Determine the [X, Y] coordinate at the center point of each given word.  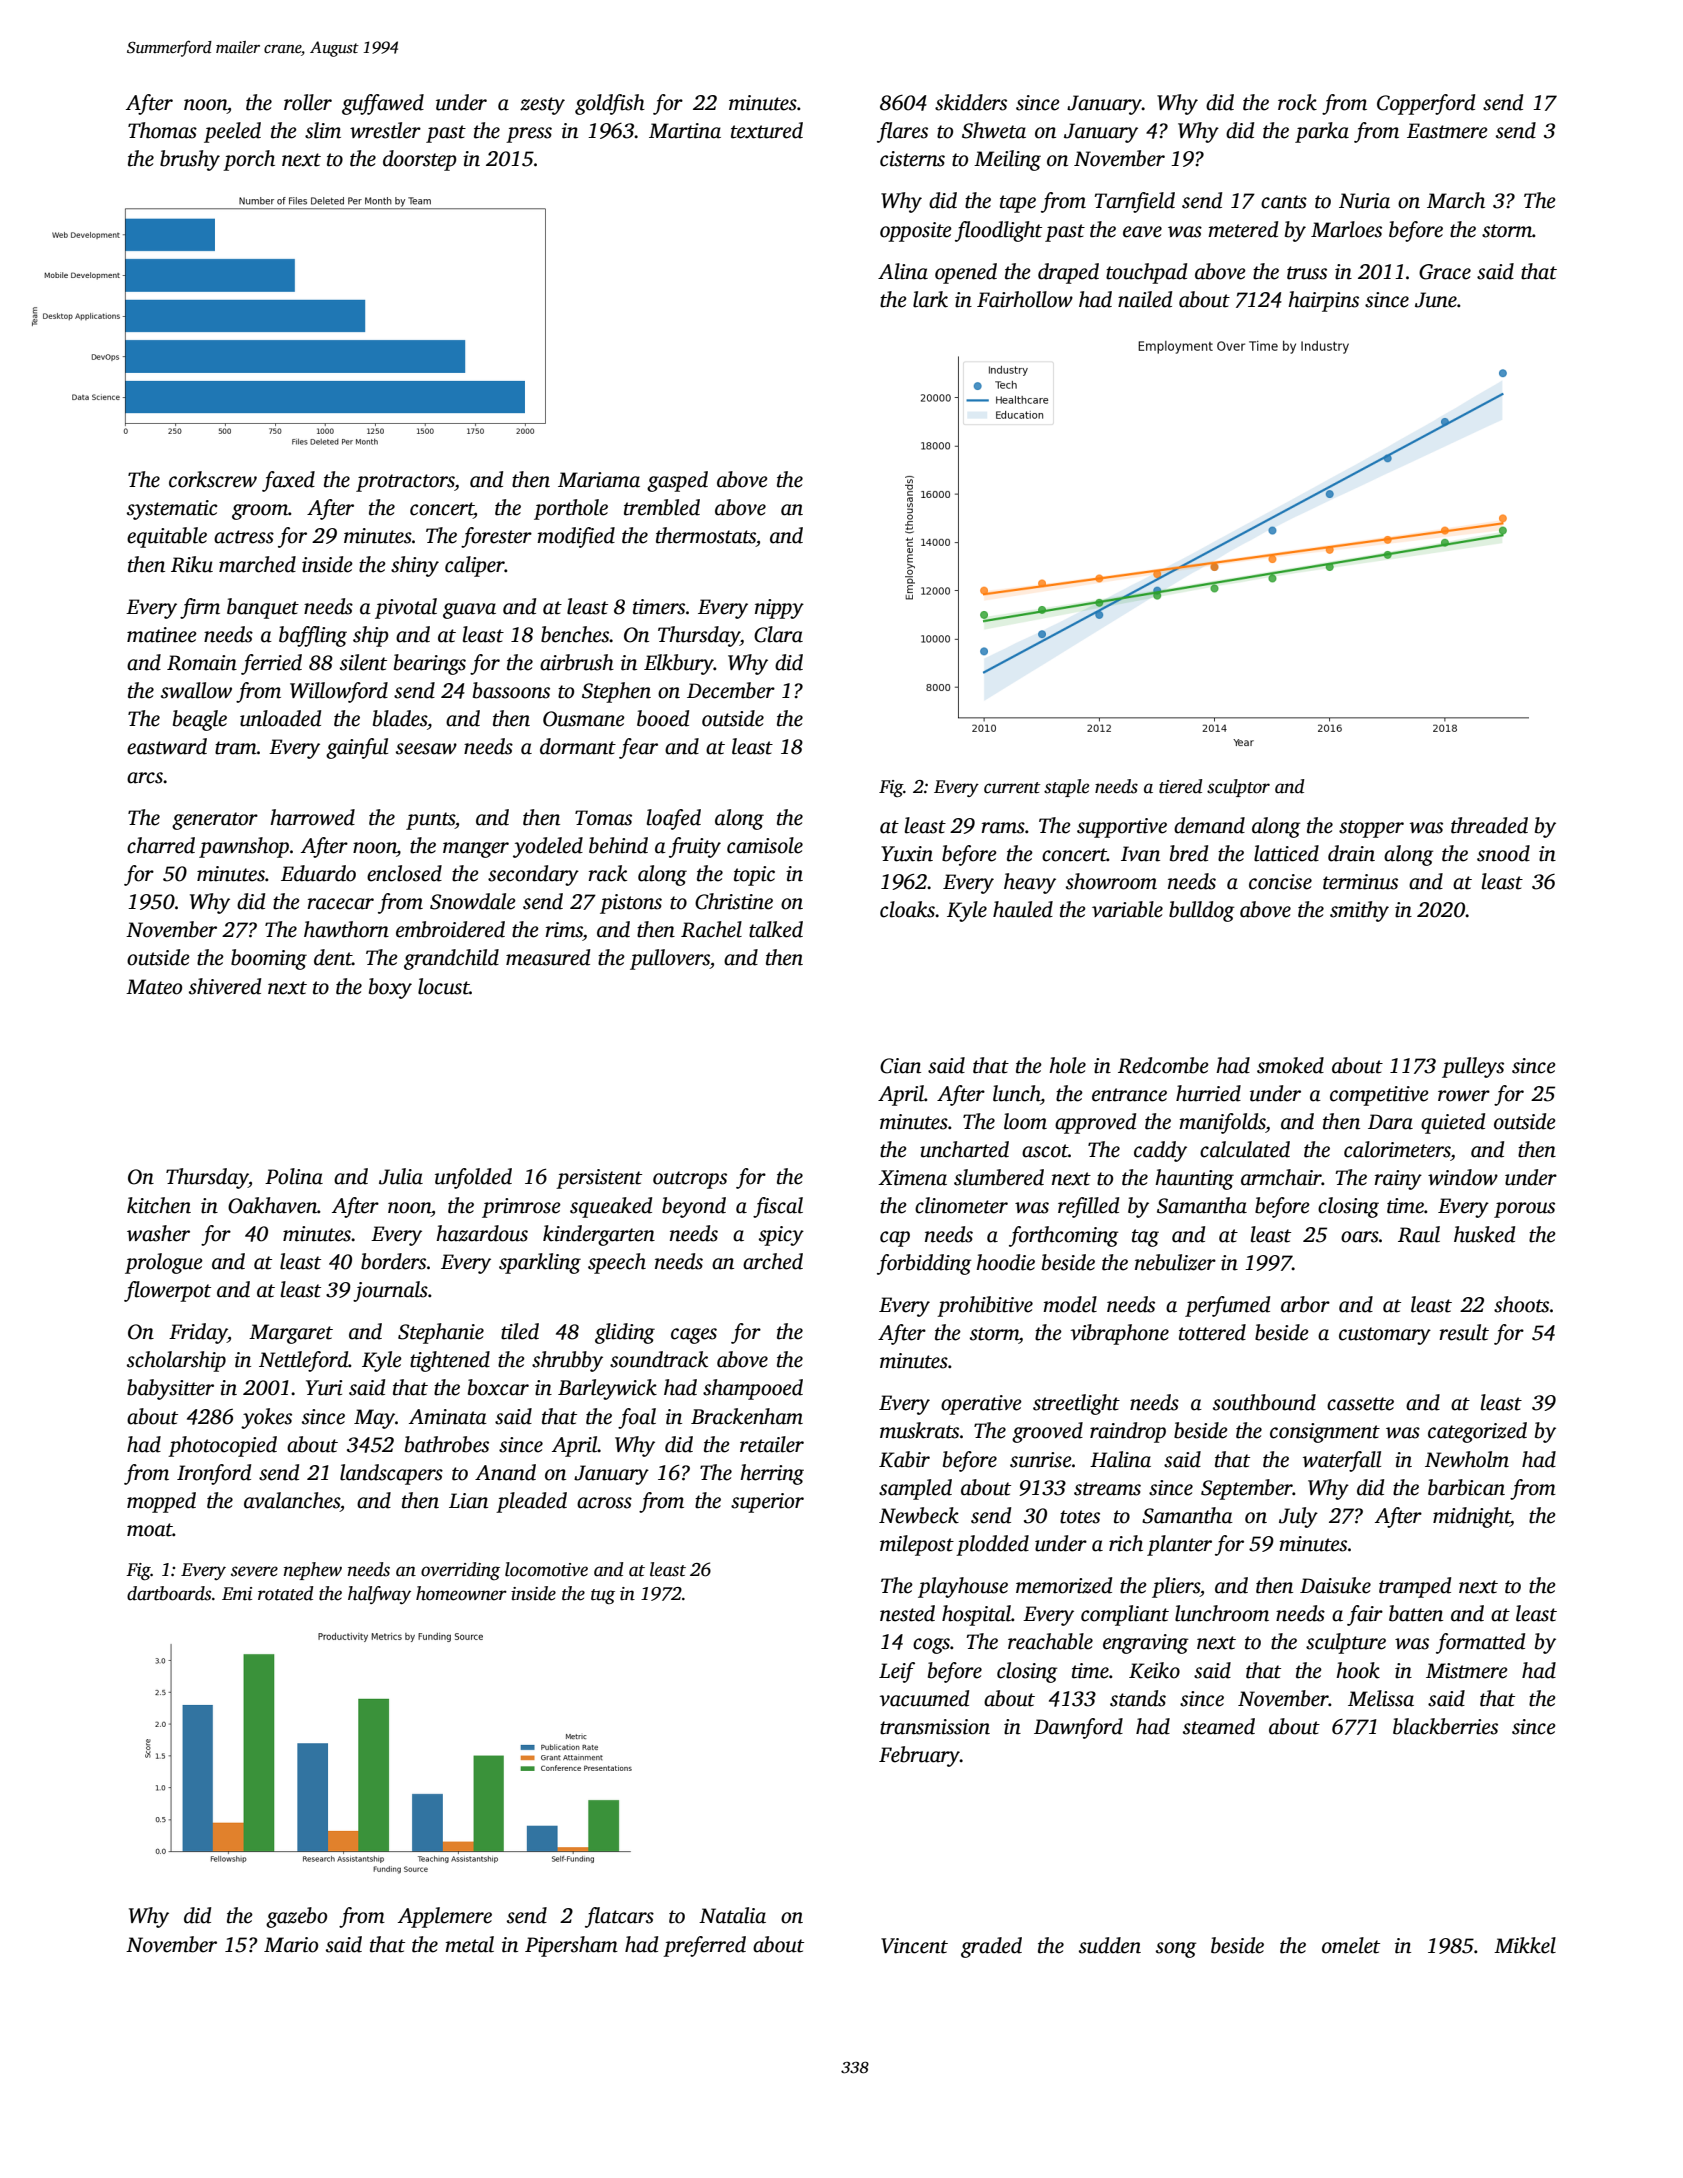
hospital [976, 1615]
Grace [1445, 272]
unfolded [473, 1178]
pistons [631, 904]
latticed [1286, 853]
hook [1358, 1670]
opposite [916, 232]
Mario [291, 1945]
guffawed [383, 104]
